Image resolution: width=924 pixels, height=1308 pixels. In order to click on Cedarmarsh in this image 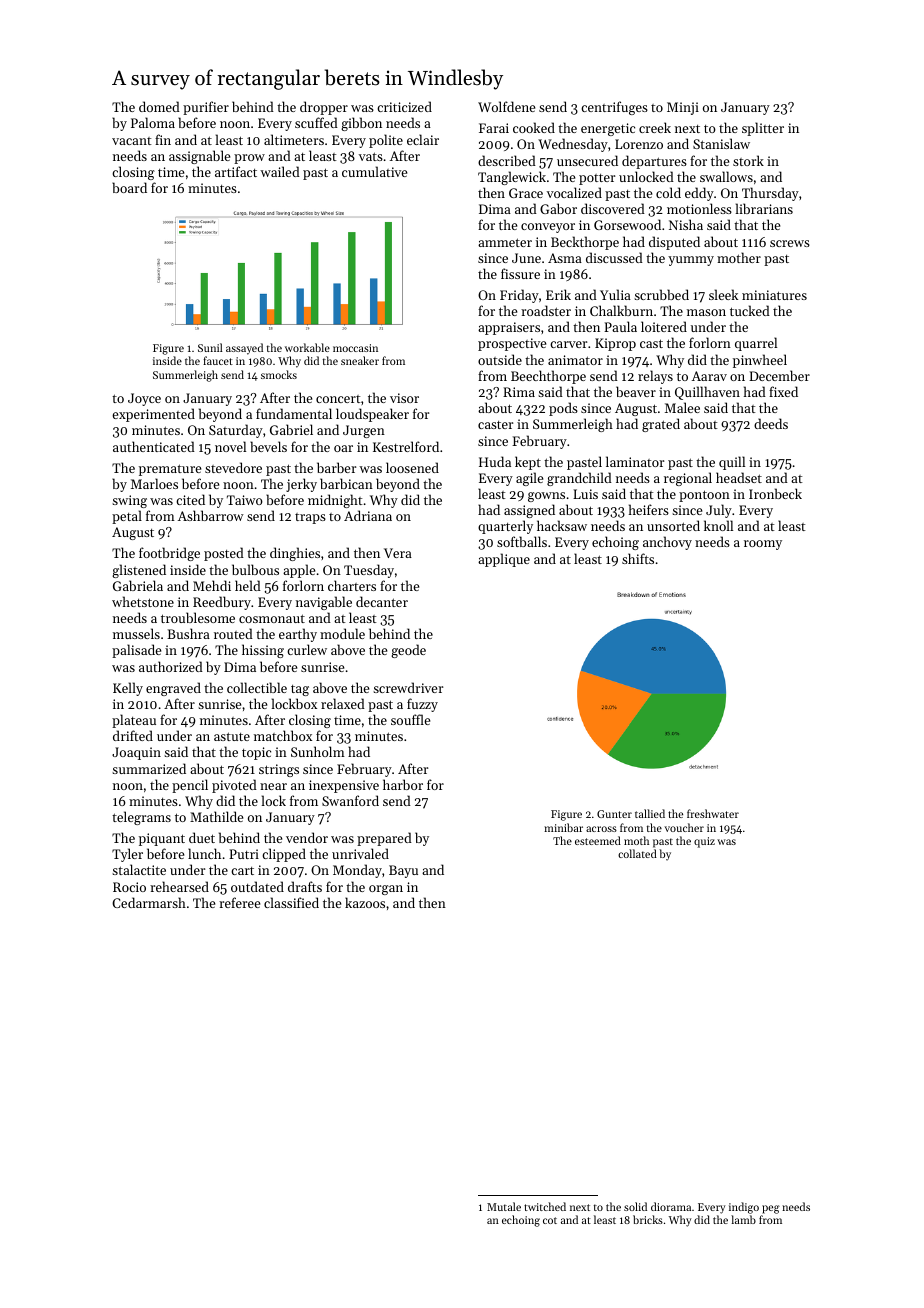, I will do `click(149, 902)`.
